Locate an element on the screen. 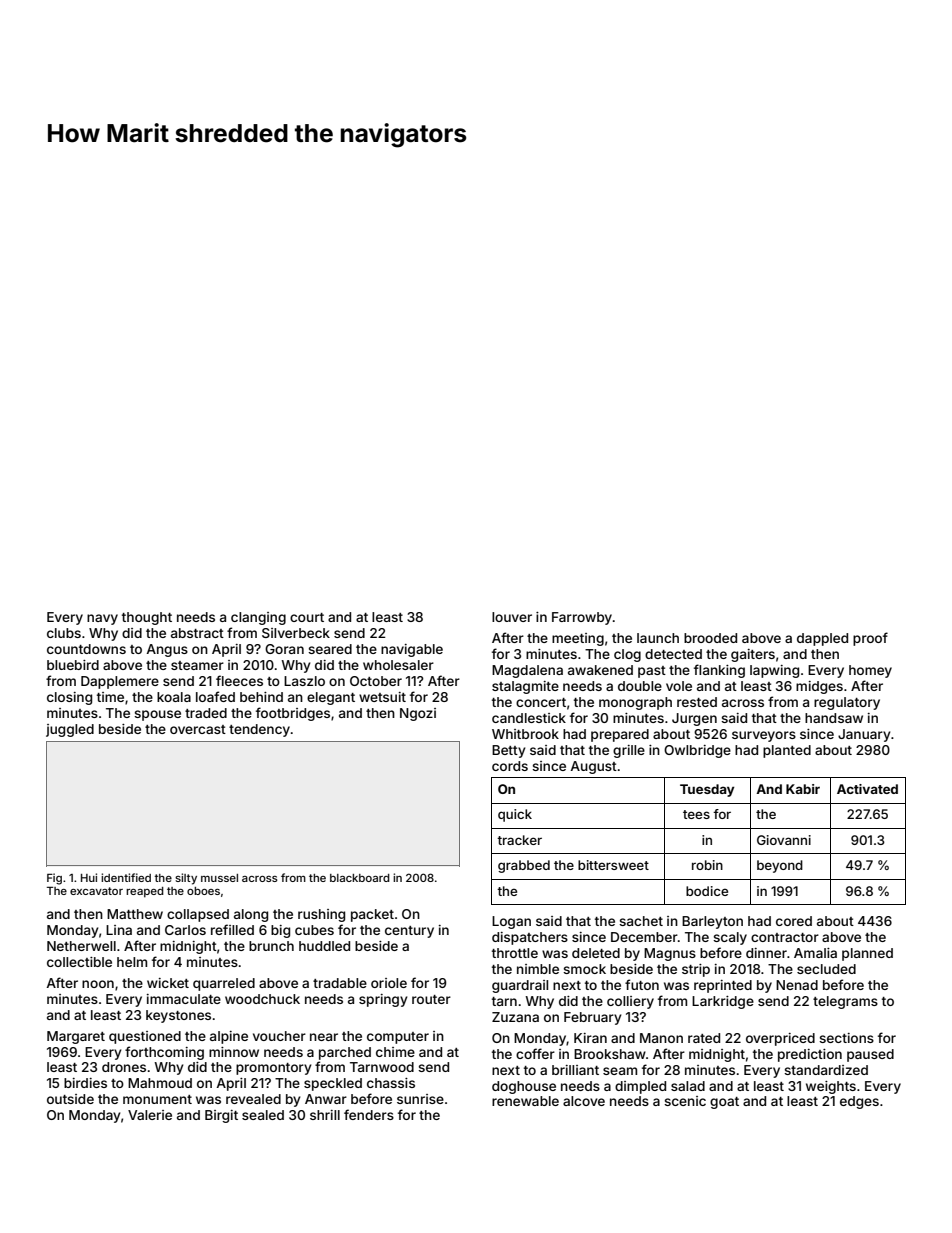 The image size is (952, 1233). noon is located at coordinates (98, 984).
